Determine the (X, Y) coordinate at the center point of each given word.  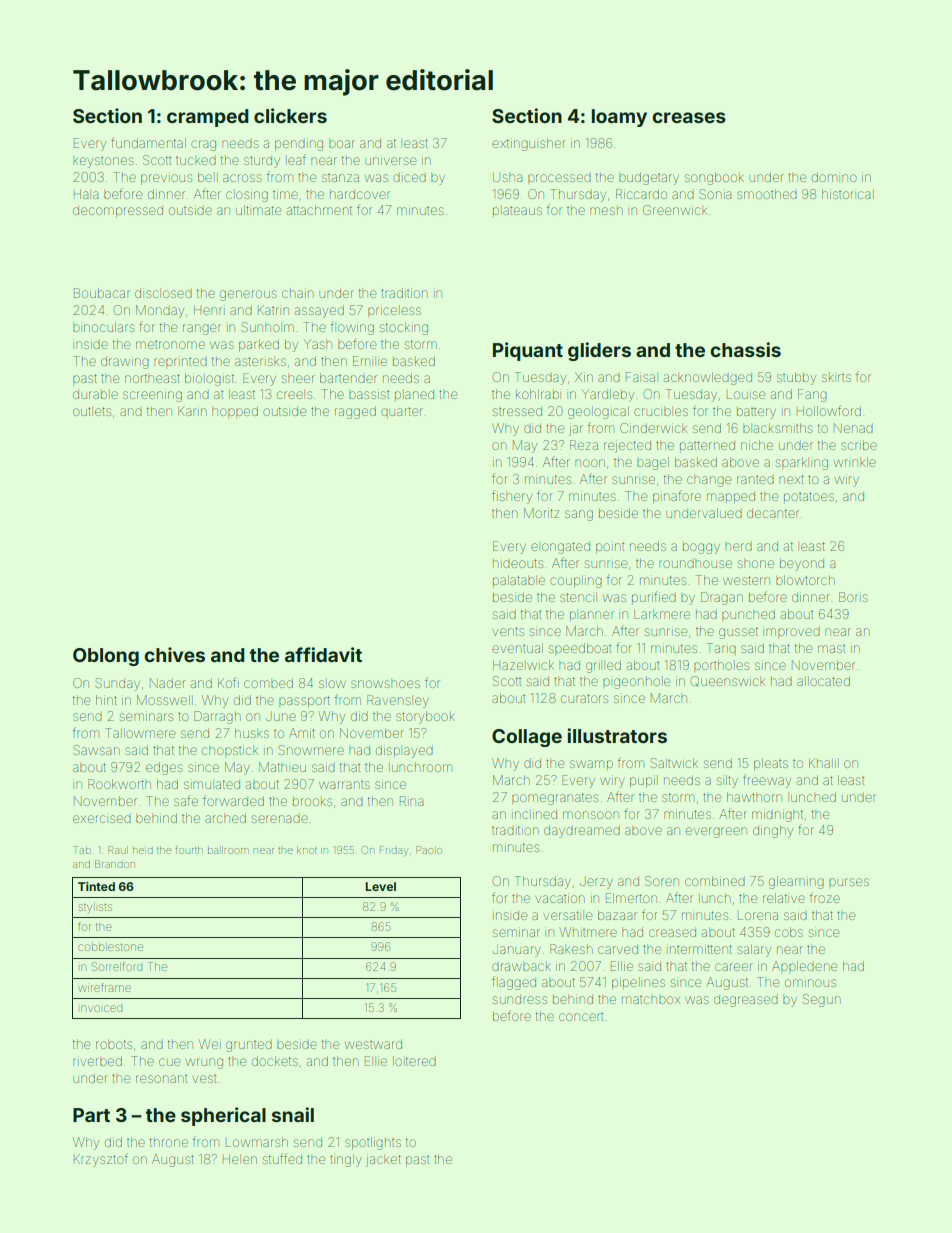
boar (342, 144)
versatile (568, 915)
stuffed (282, 1158)
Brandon (115, 864)
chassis (745, 349)
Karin (192, 411)
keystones (103, 162)
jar (576, 429)
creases (689, 117)
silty (727, 781)
